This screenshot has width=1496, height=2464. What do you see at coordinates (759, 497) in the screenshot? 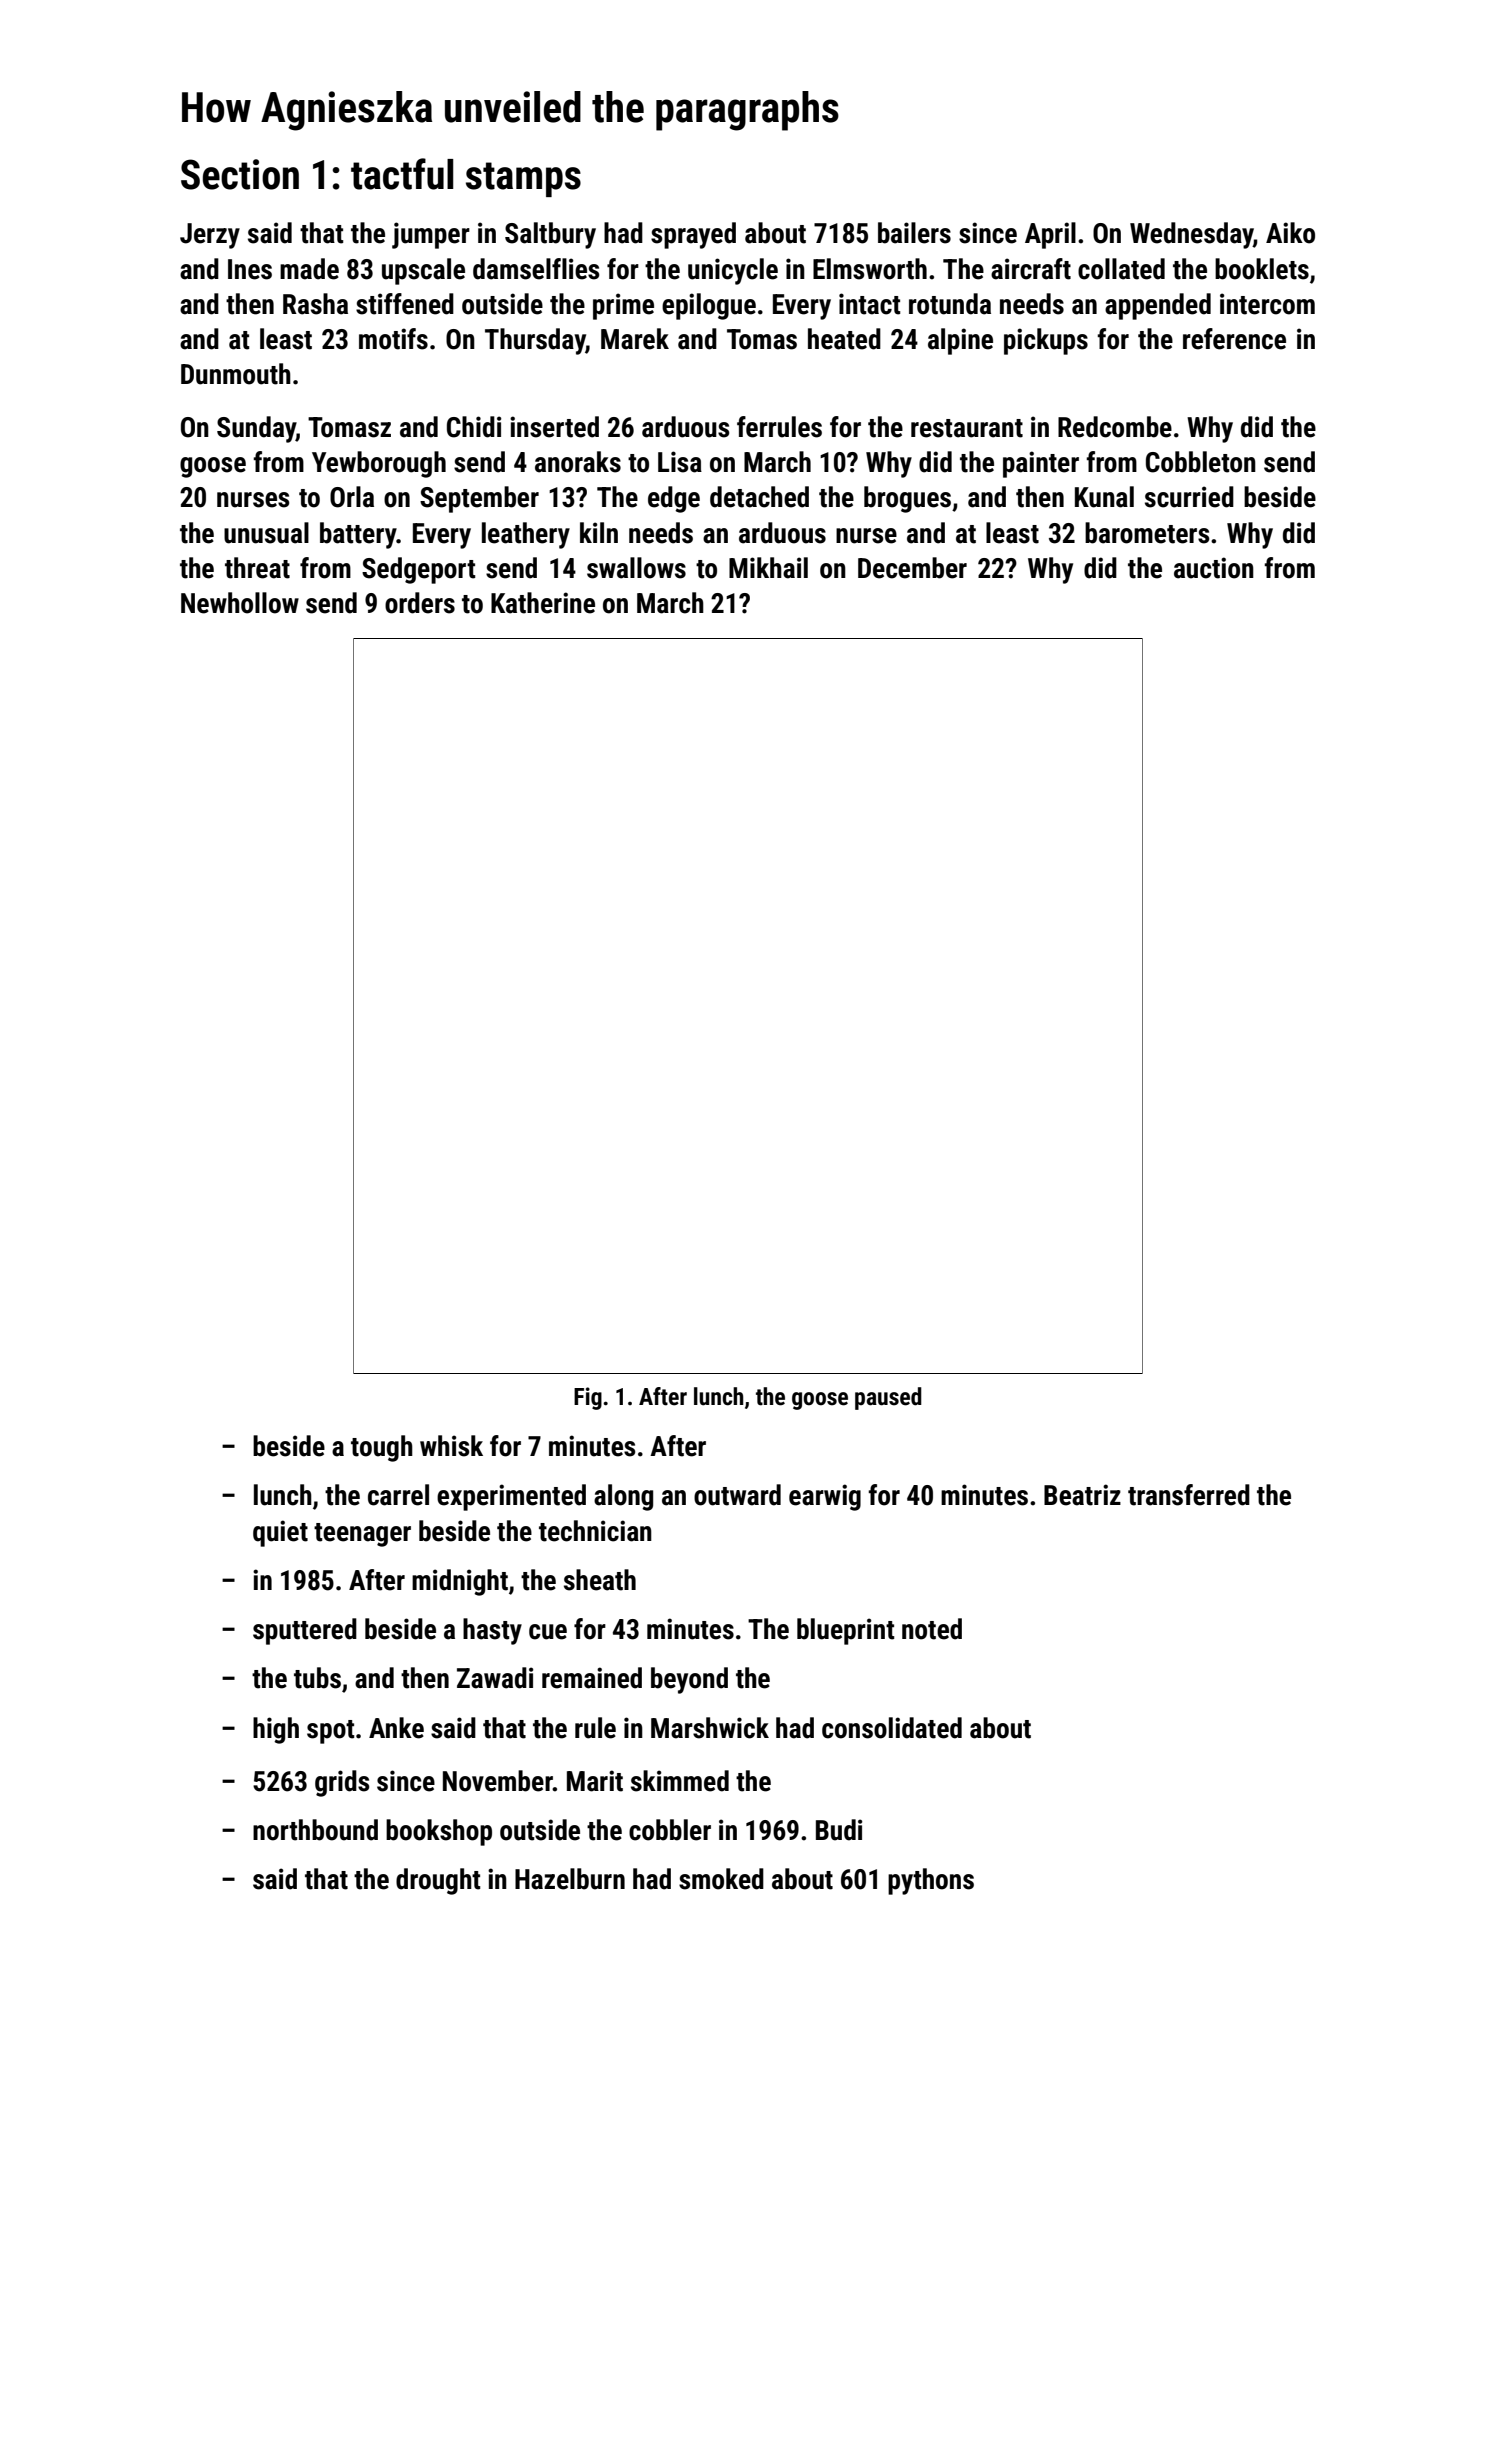
I see `detached` at bounding box center [759, 497].
